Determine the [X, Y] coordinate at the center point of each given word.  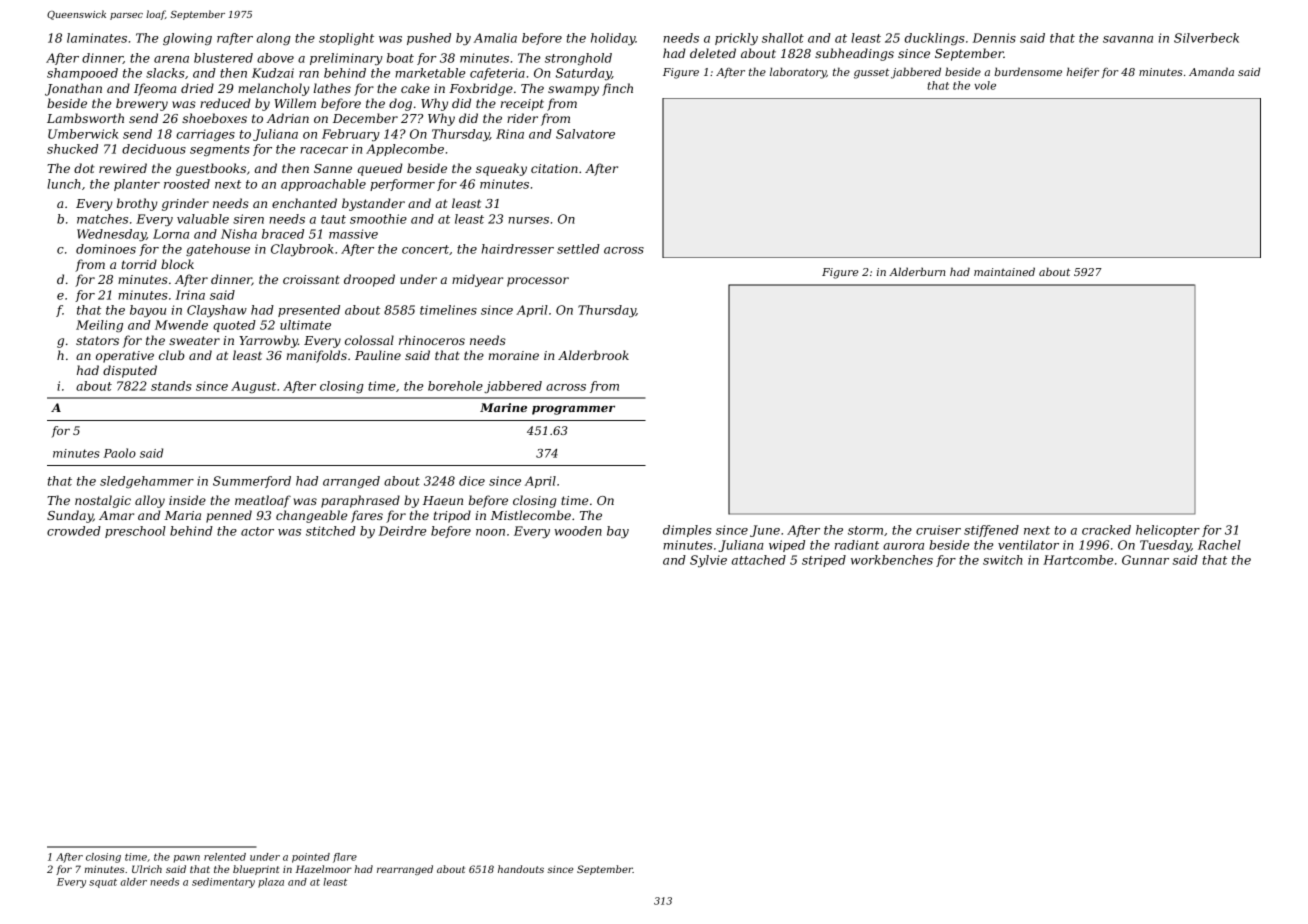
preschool [135, 532]
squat [103, 883]
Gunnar [1145, 560]
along [274, 39]
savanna [1128, 39]
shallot [783, 38]
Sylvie [708, 561]
